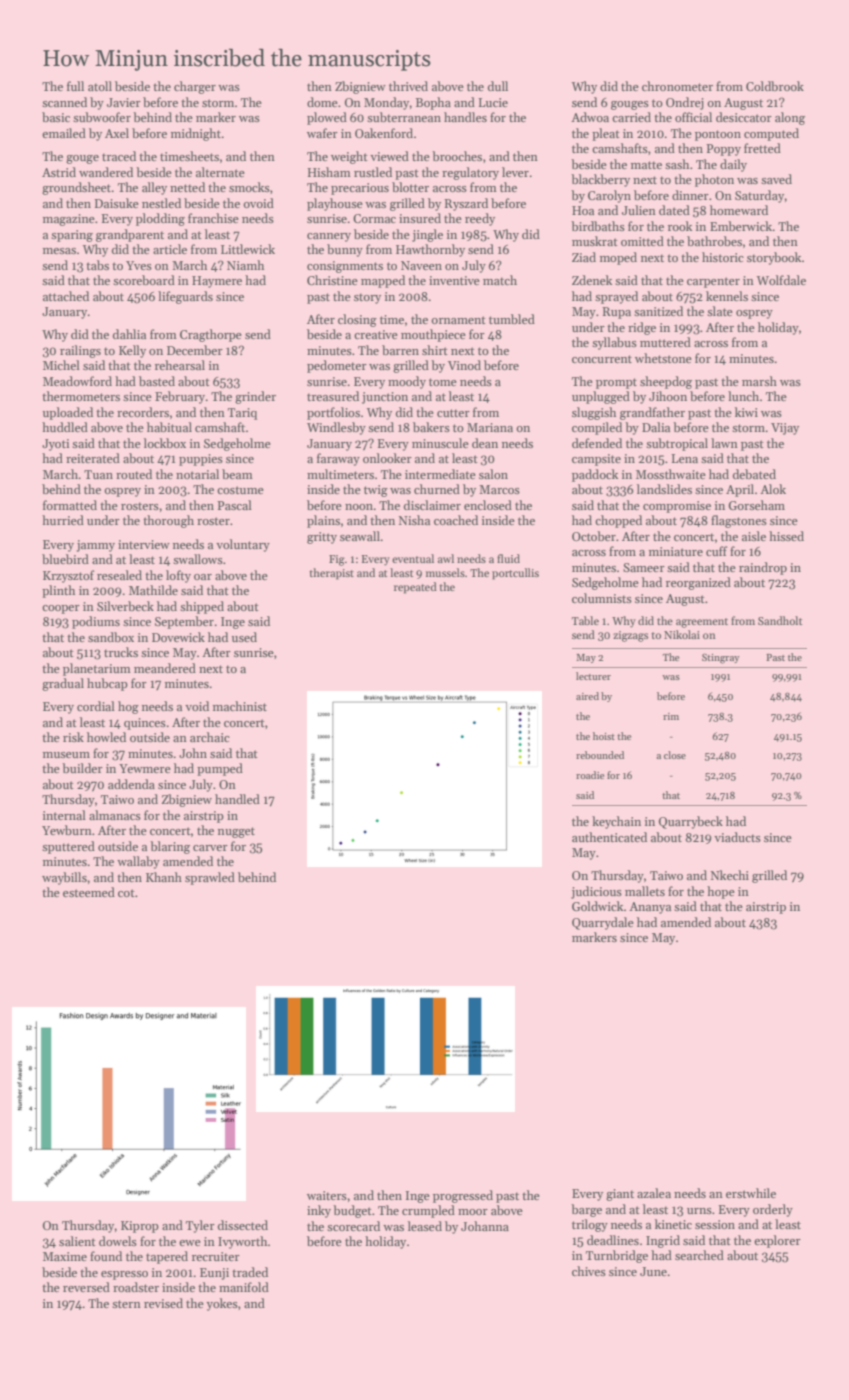 Image resolution: width=849 pixels, height=1400 pixels. What do you see at coordinates (759, 381) in the screenshot?
I see `marsh` at bounding box center [759, 381].
